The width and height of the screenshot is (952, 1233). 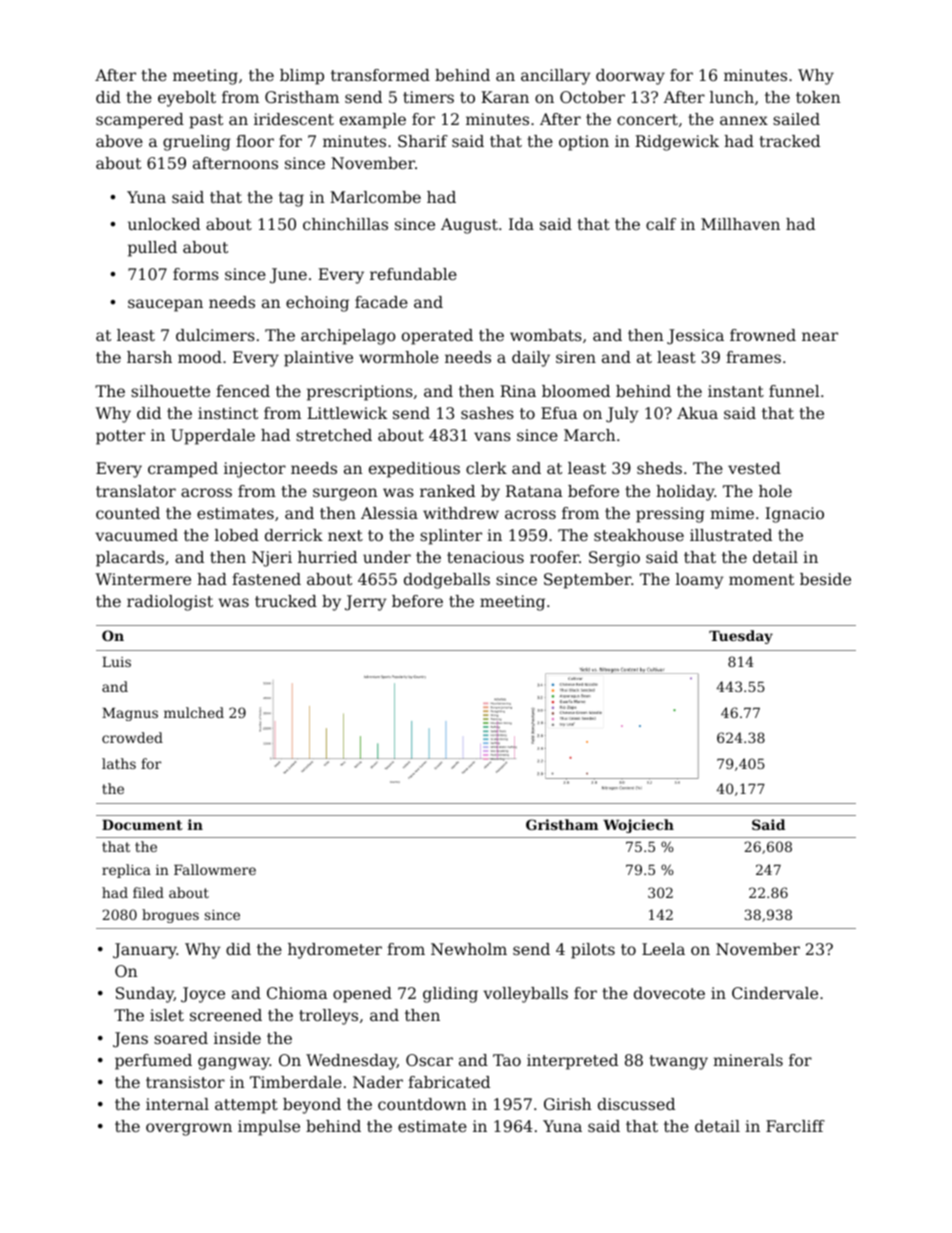 What do you see at coordinates (194, 712) in the screenshot?
I see `mulched` at bounding box center [194, 712].
